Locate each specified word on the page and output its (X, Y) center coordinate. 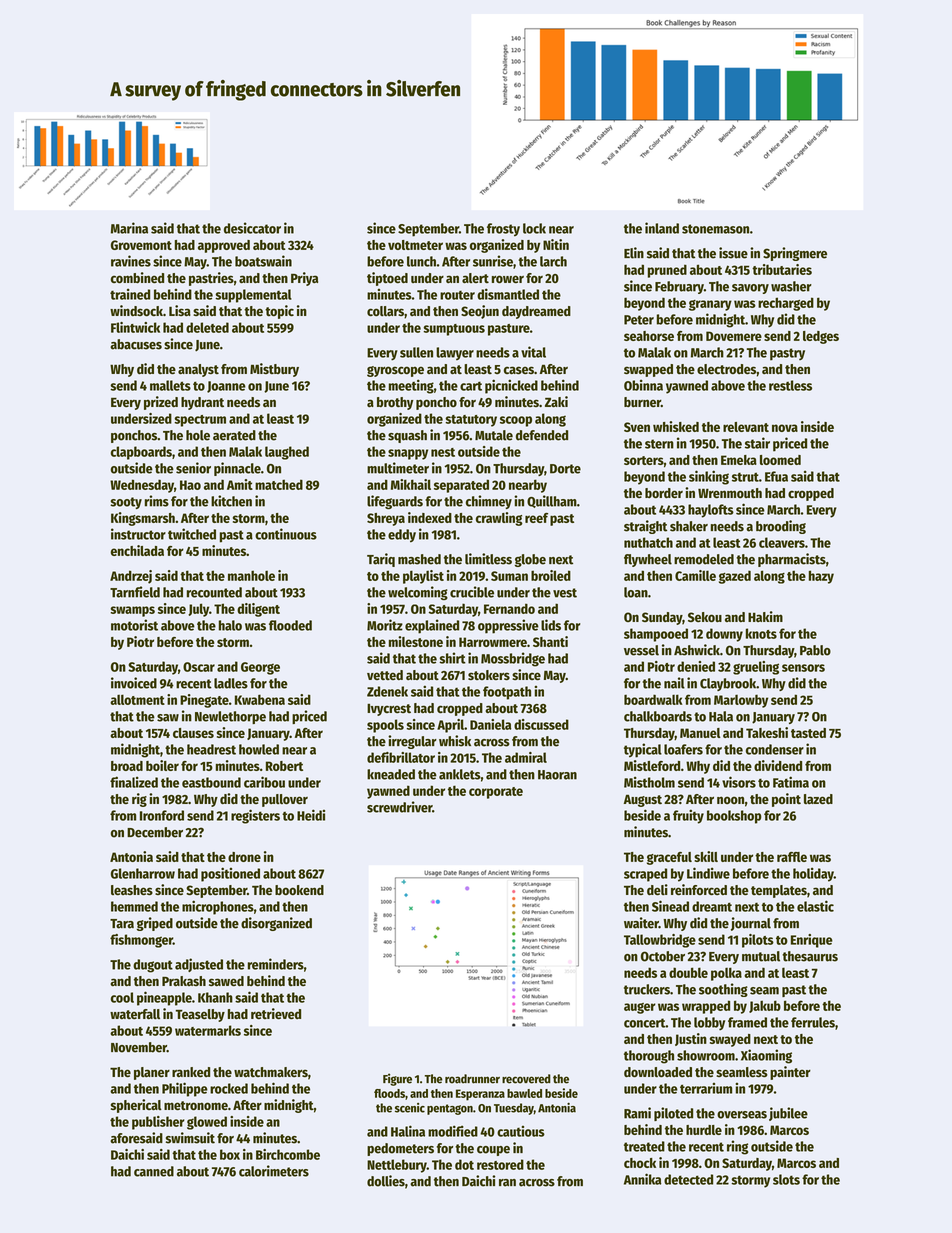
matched (279, 484)
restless (790, 385)
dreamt (712, 906)
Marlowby (741, 701)
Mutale (494, 435)
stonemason (715, 229)
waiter (641, 923)
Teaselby (200, 1015)
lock (534, 228)
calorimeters (274, 1171)
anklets (460, 774)
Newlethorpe (230, 717)
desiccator (252, 228)
